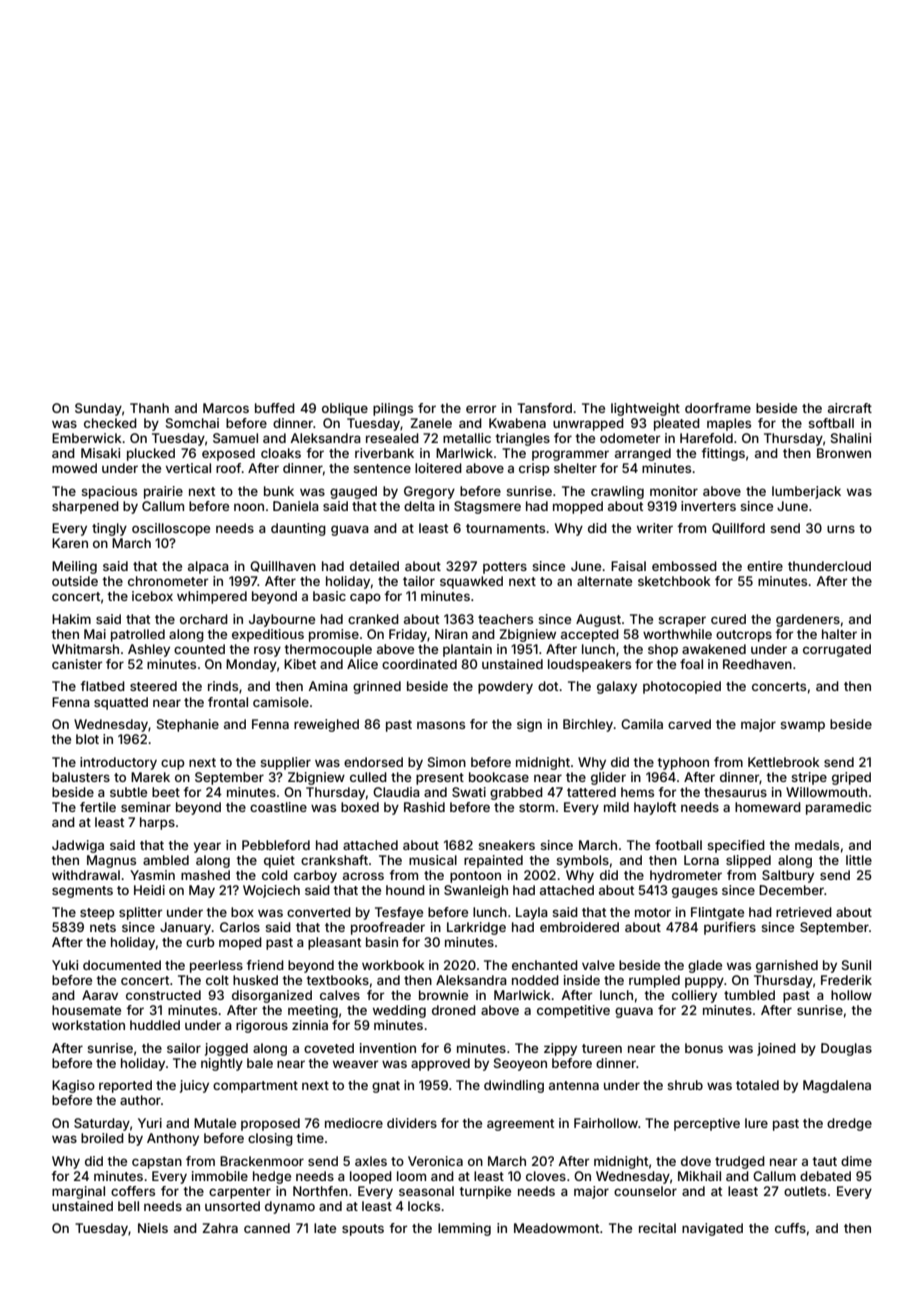 The image size is (924, 1308). Describe the element at coordinates (841, 529) in the image. I see `urns` at that location.
